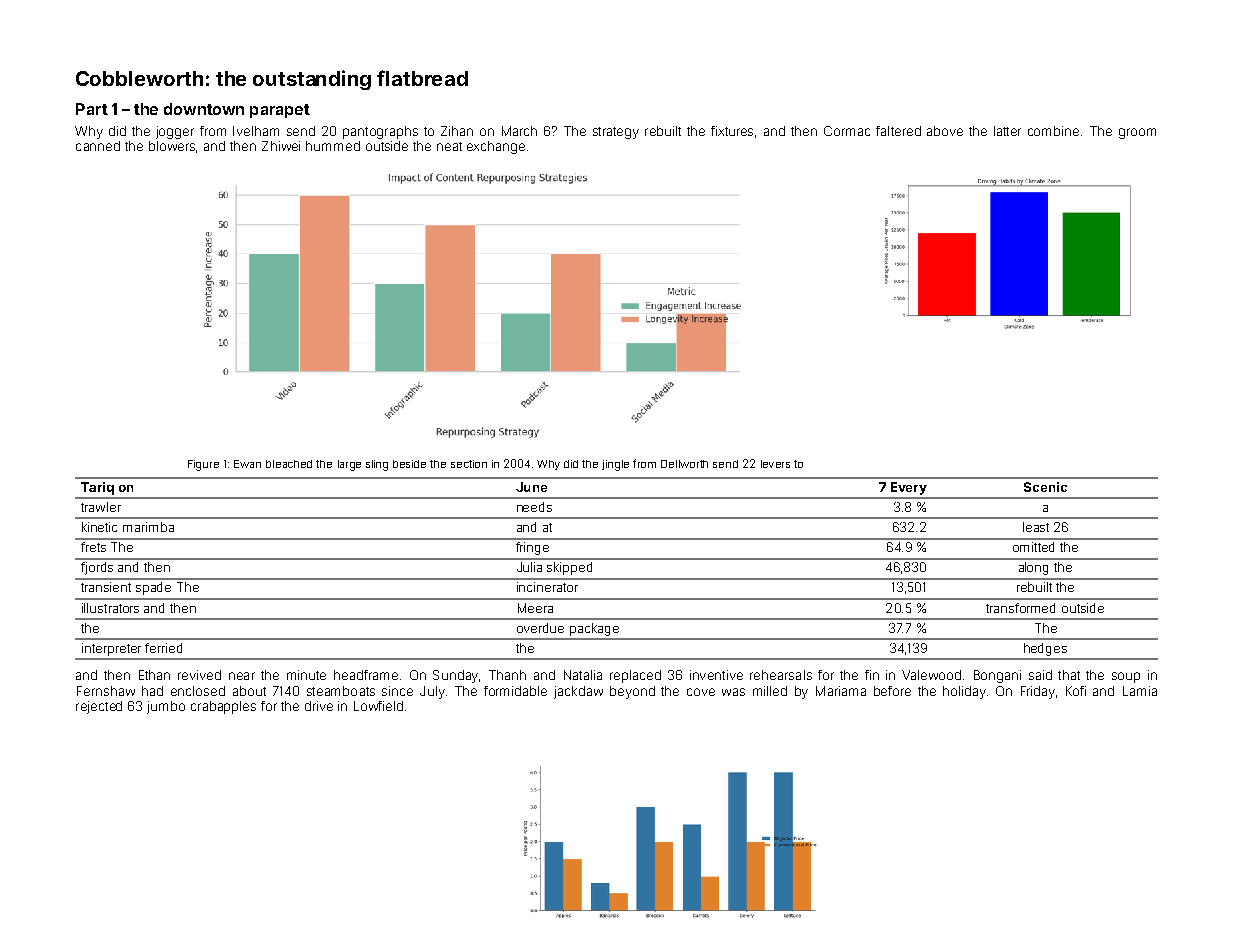 The height and width of the document is (952, 1233). I want to click on Lamia, so click(1140, 691).
